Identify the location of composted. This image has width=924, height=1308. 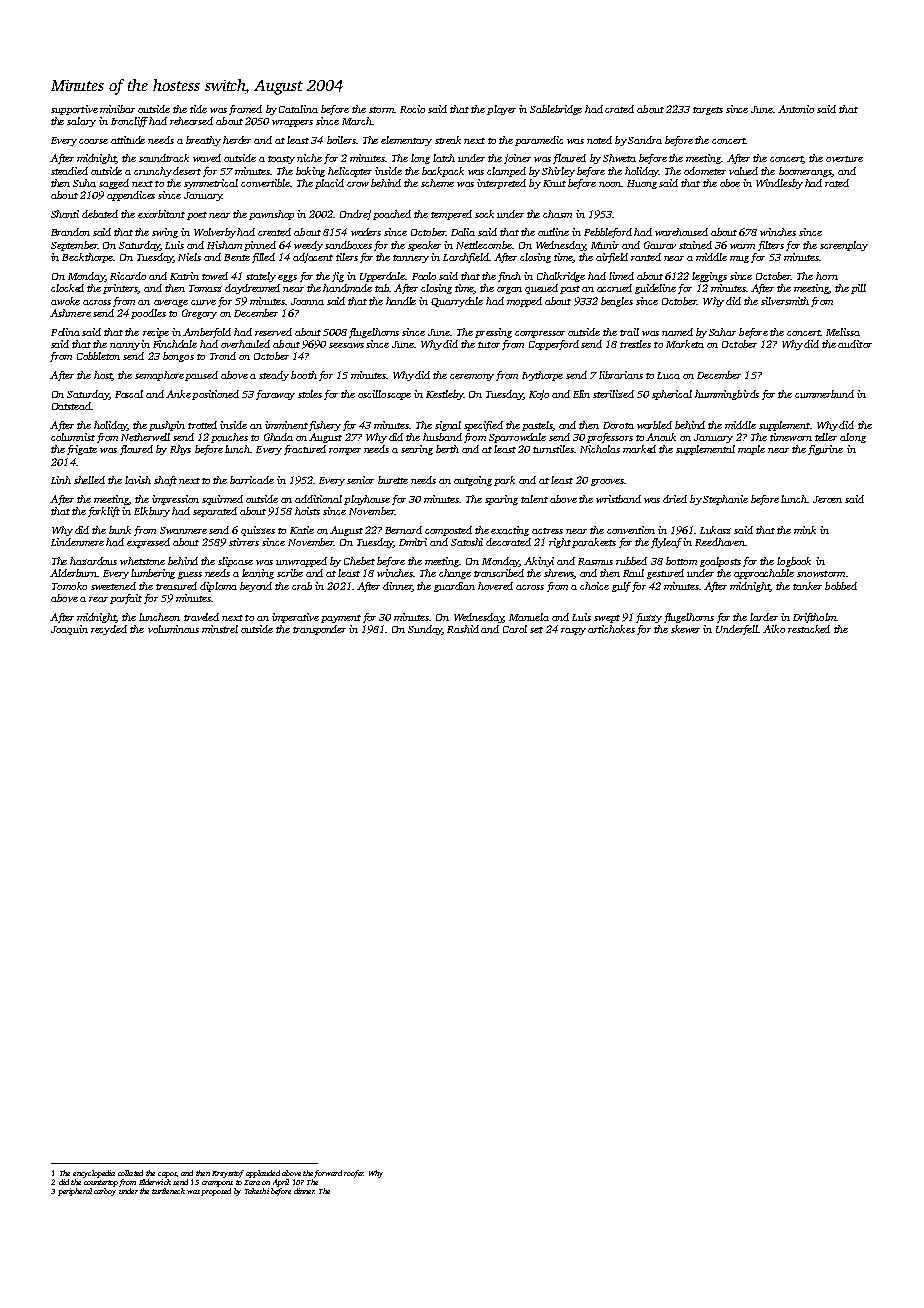
(448, 531).
